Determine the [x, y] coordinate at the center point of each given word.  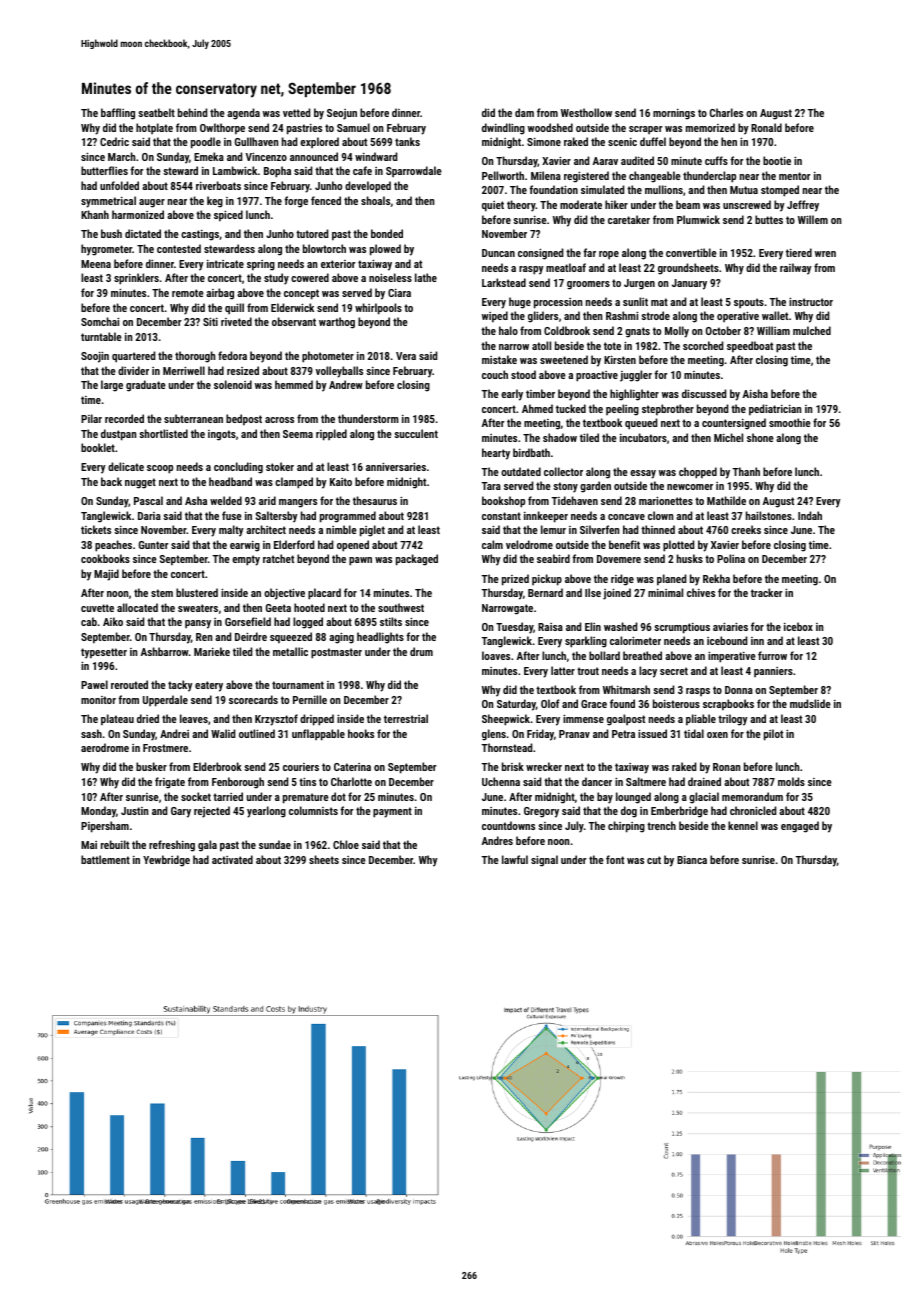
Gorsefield [248, 621]
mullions [664, 189]
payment [392, 812]
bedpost [244, 420]
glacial [704, 798]
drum [421, 651]
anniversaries [396, 466]
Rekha [716, 578]
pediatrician [775, 410]
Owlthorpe [222, 129]
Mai [89, 845]
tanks [407, 141]
